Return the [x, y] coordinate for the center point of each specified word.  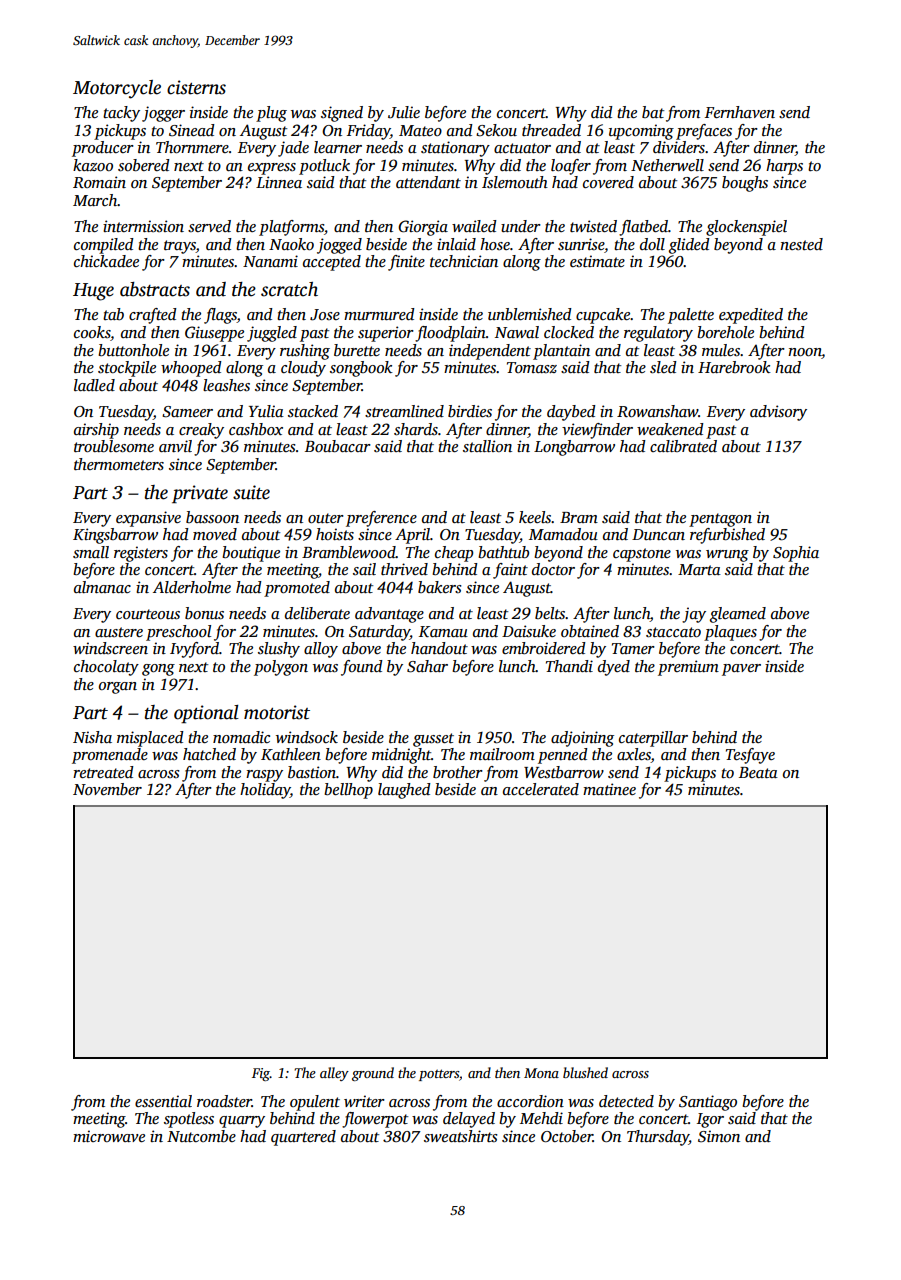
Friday [368, 132]
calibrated [683, 446]
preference [381, 519]
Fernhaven [740, 112]
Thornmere [192, 147]
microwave [109, 1136]
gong [158, 670]
